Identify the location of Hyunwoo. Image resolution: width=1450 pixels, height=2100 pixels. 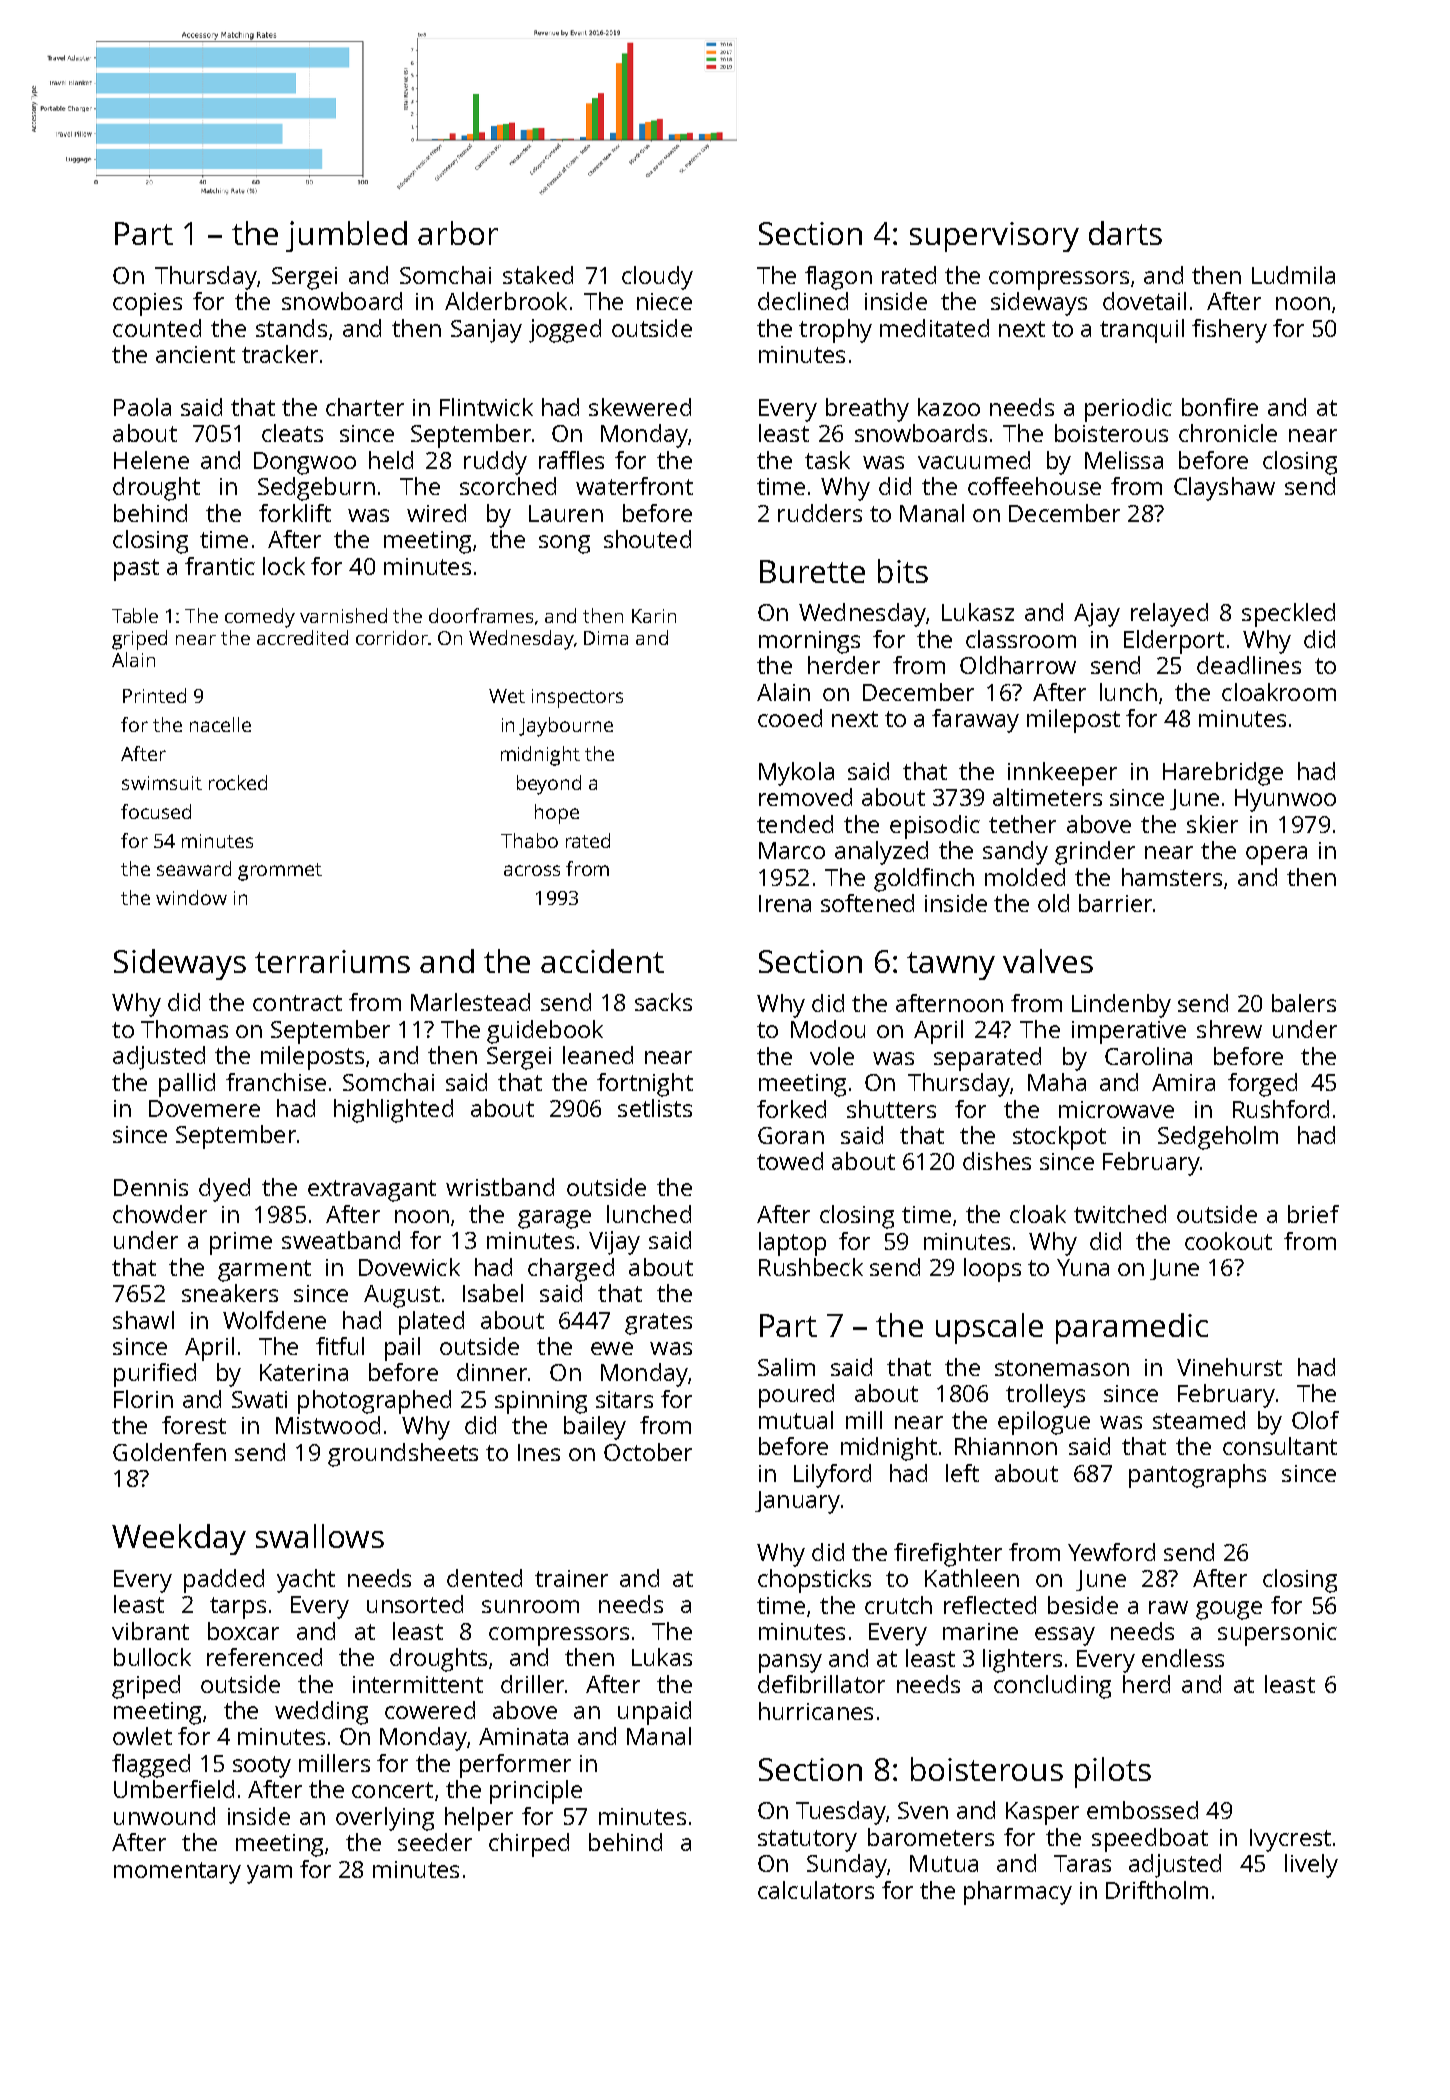
(1285, 800).
